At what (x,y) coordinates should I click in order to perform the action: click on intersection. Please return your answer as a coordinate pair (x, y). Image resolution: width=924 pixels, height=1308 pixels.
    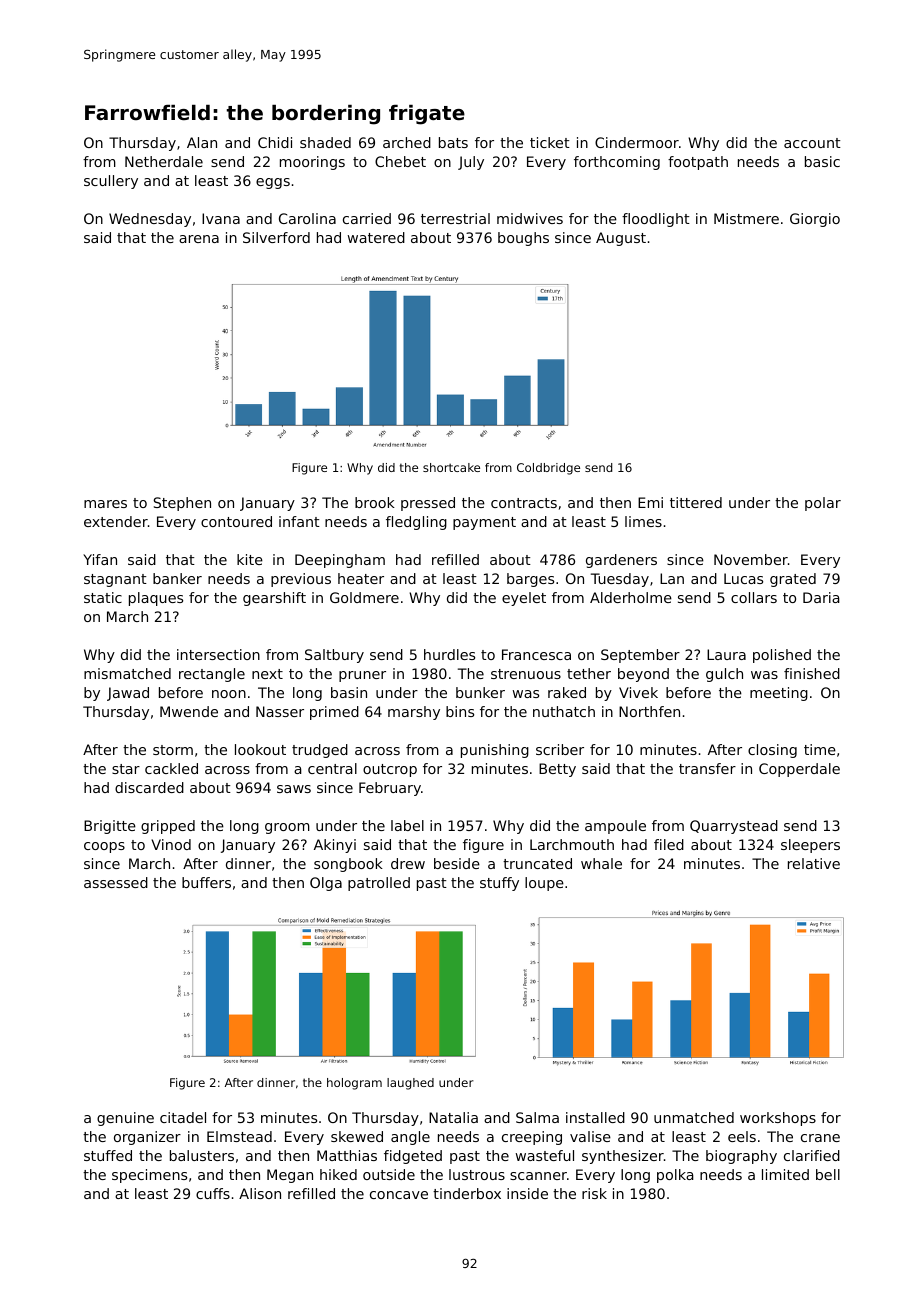
    Looking at the image, I should click on (218, 654).
